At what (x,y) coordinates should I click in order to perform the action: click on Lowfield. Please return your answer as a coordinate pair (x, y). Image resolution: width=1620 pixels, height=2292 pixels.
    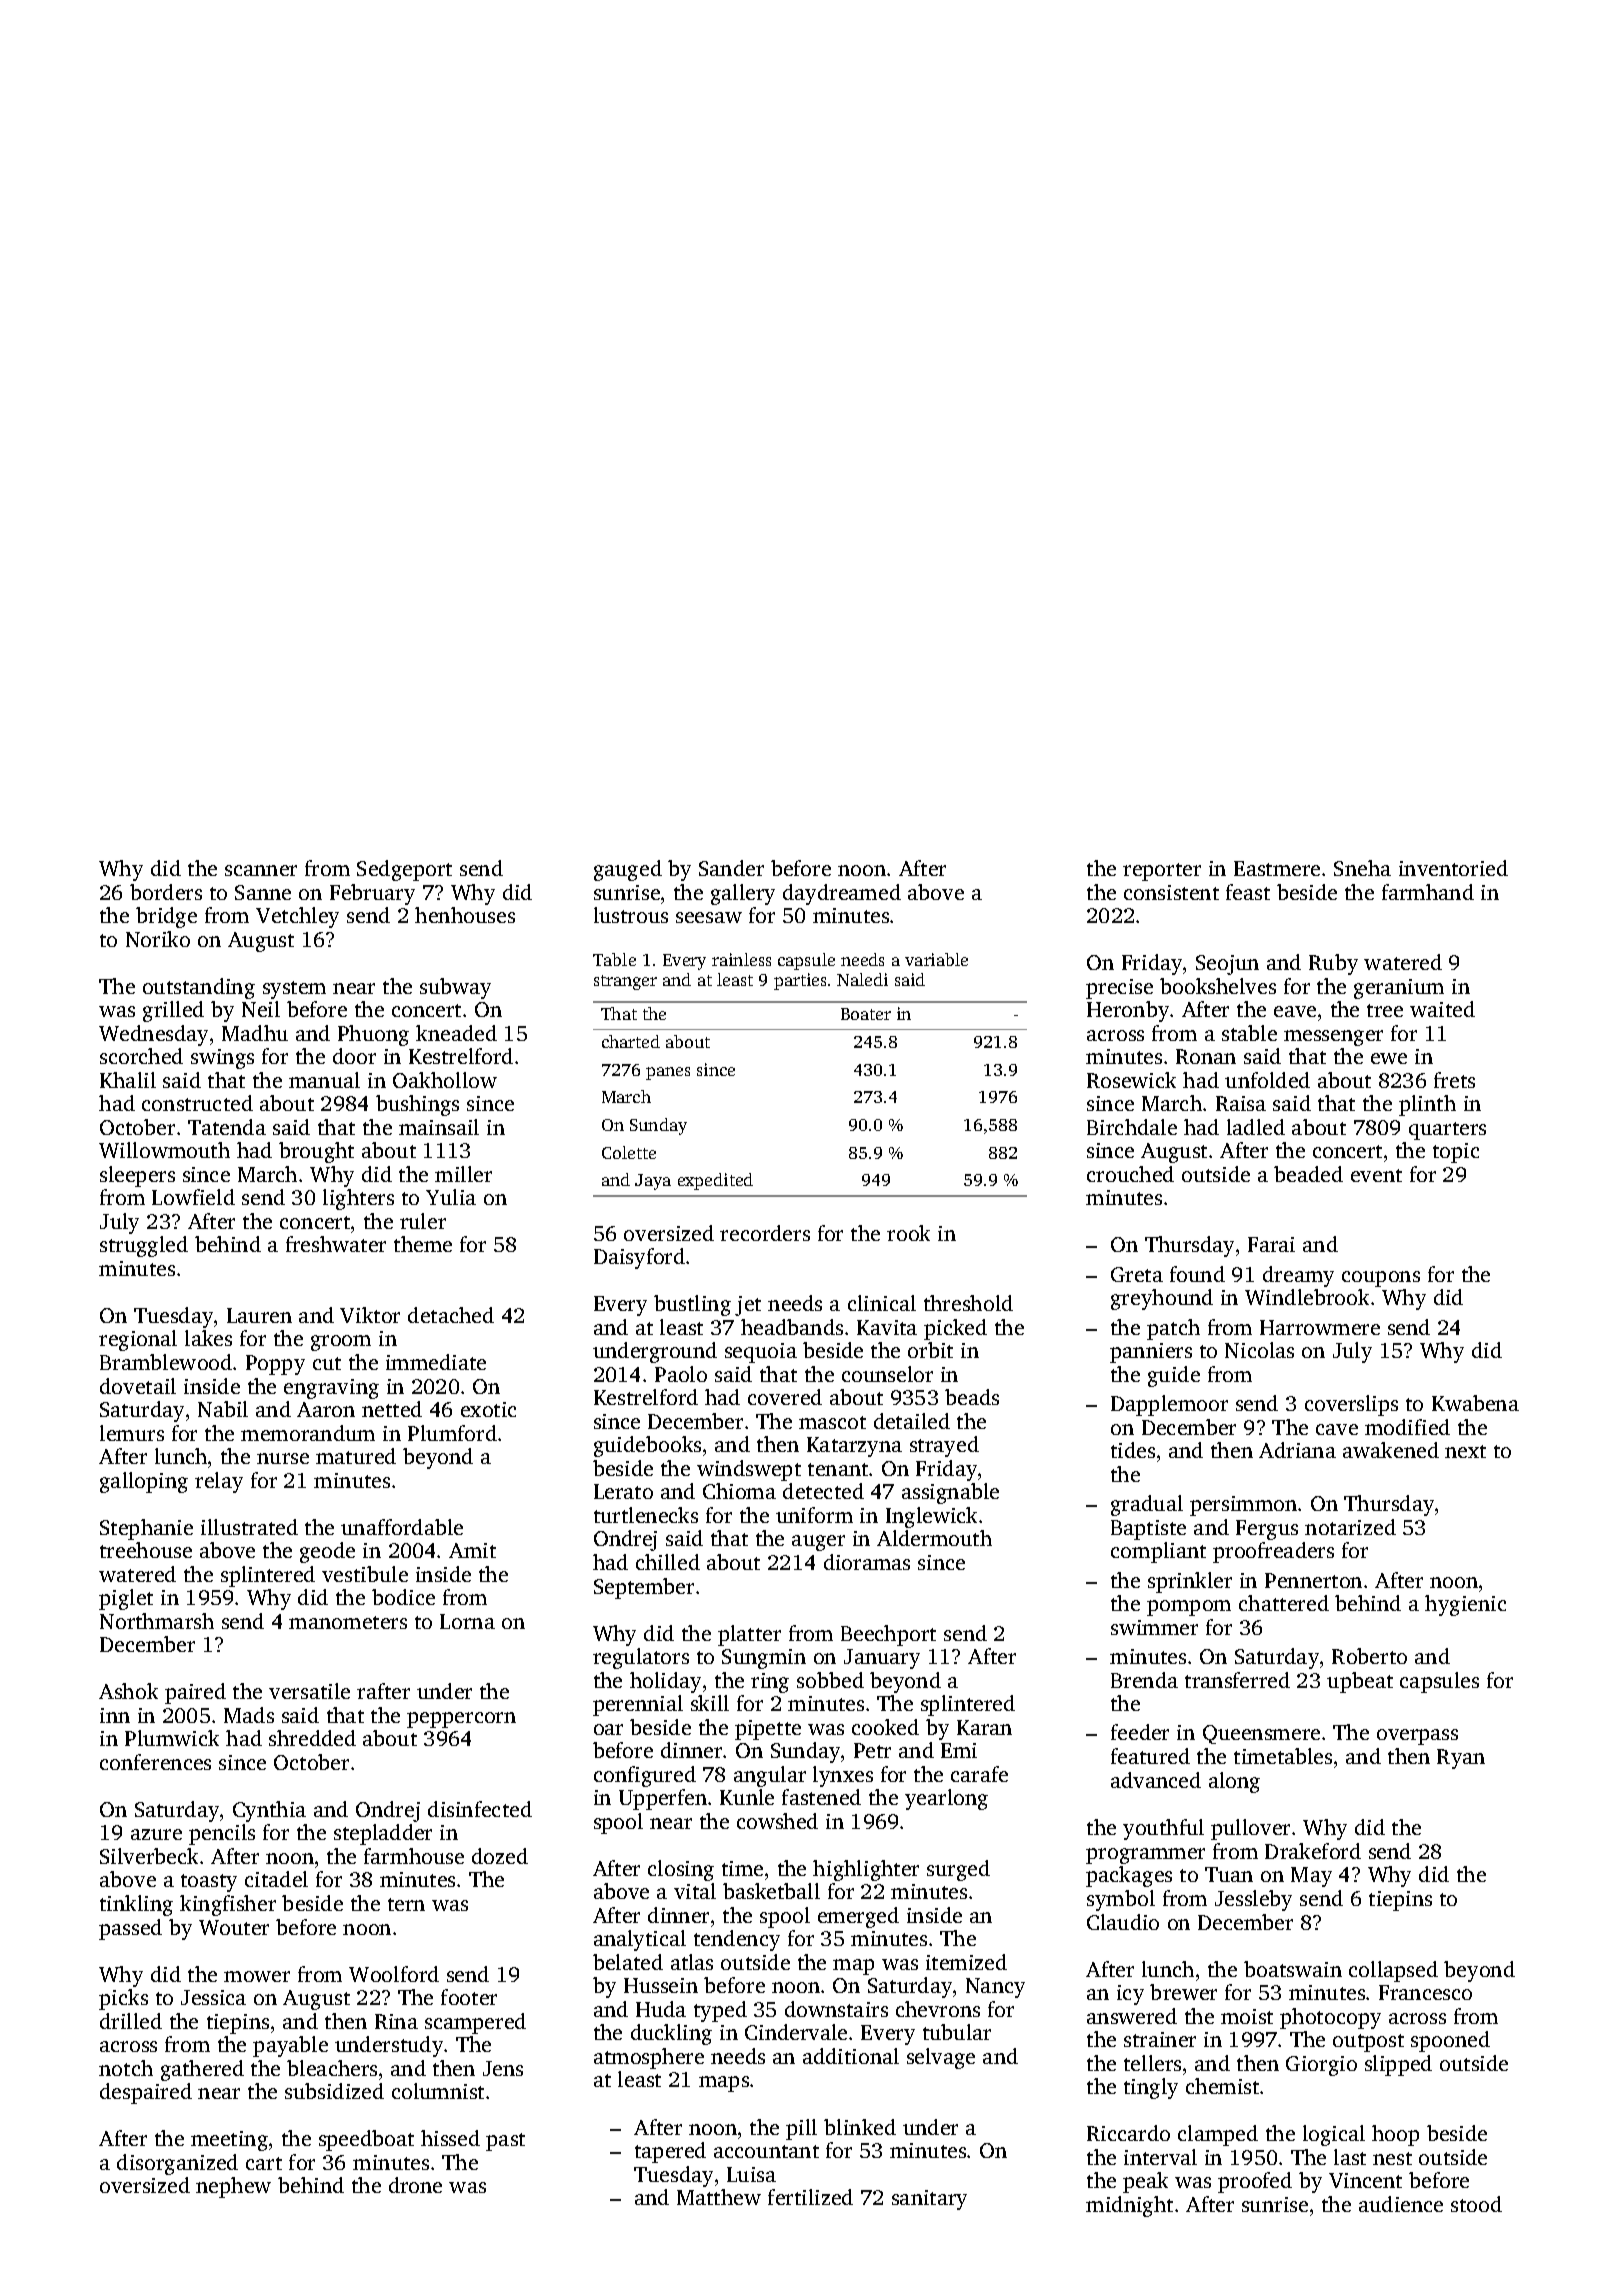
    Looking at the image, I should click on (193, 1197).
